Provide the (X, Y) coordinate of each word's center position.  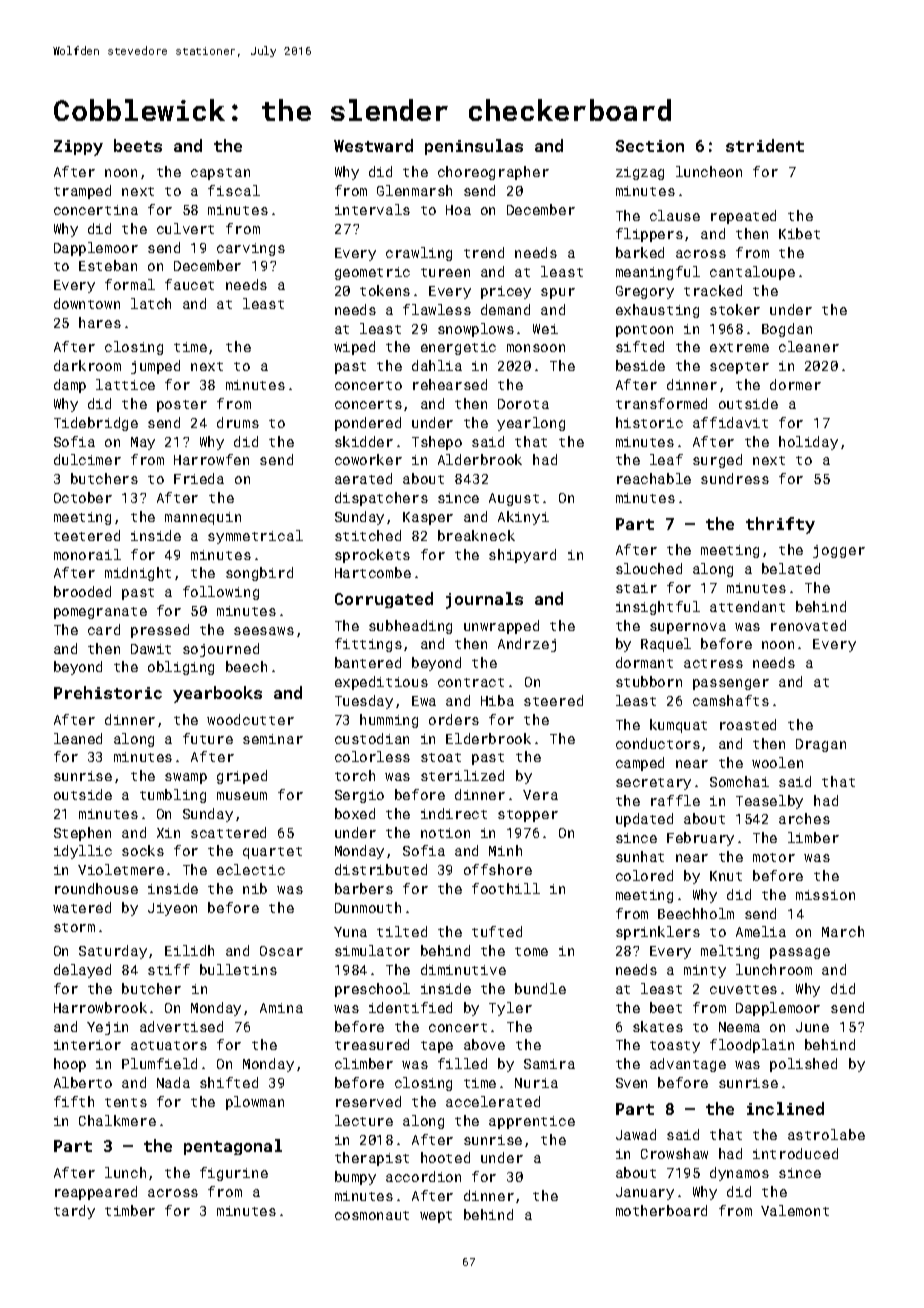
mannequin (203, 518)
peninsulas (474, 147)
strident (765, 145)
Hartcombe (373, 572)
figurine (234, 1174)
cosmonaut (372, 1215)
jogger (839, 551)
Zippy (78, 148)
